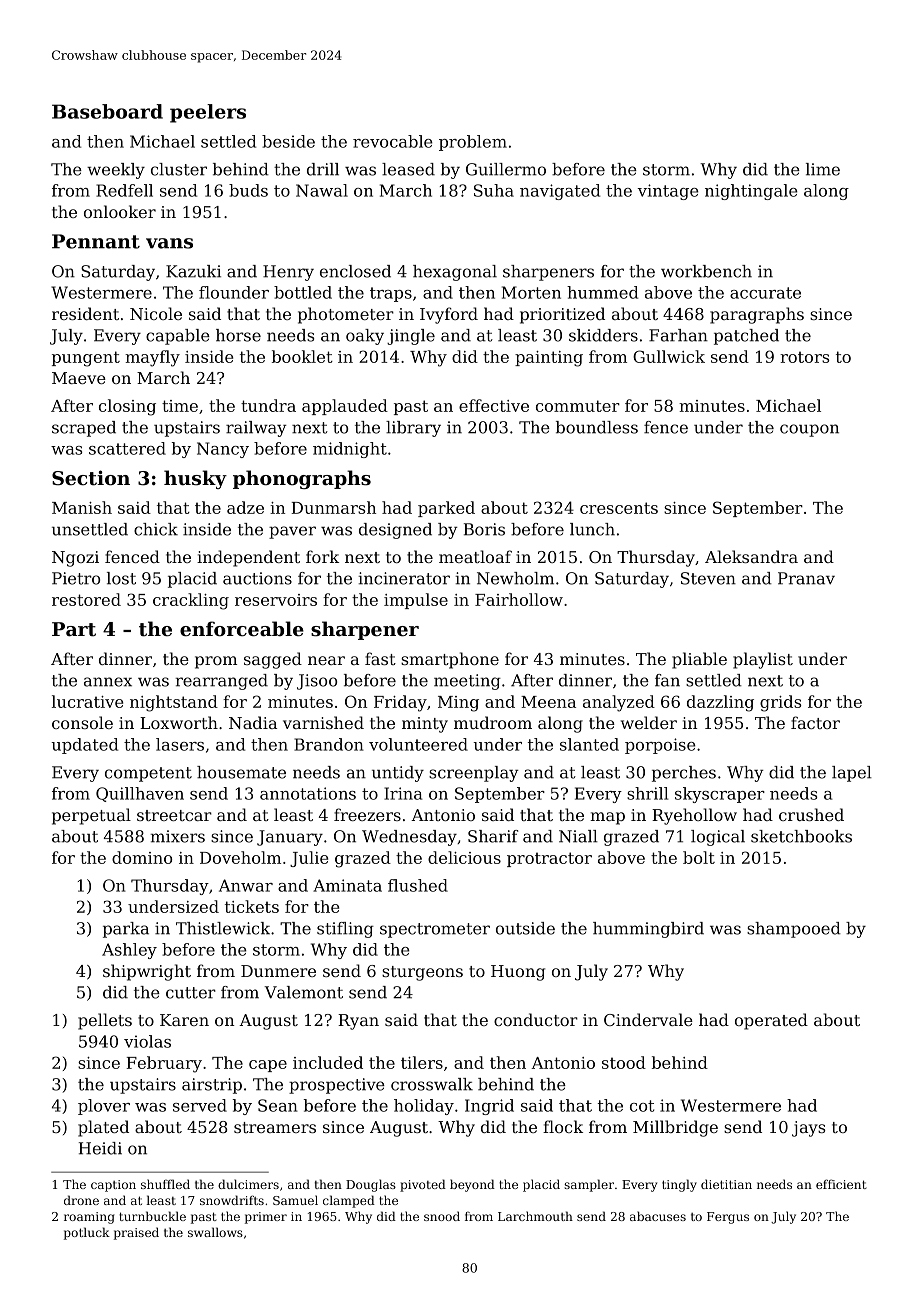  I want to click on weekly, so click(116, 171).
